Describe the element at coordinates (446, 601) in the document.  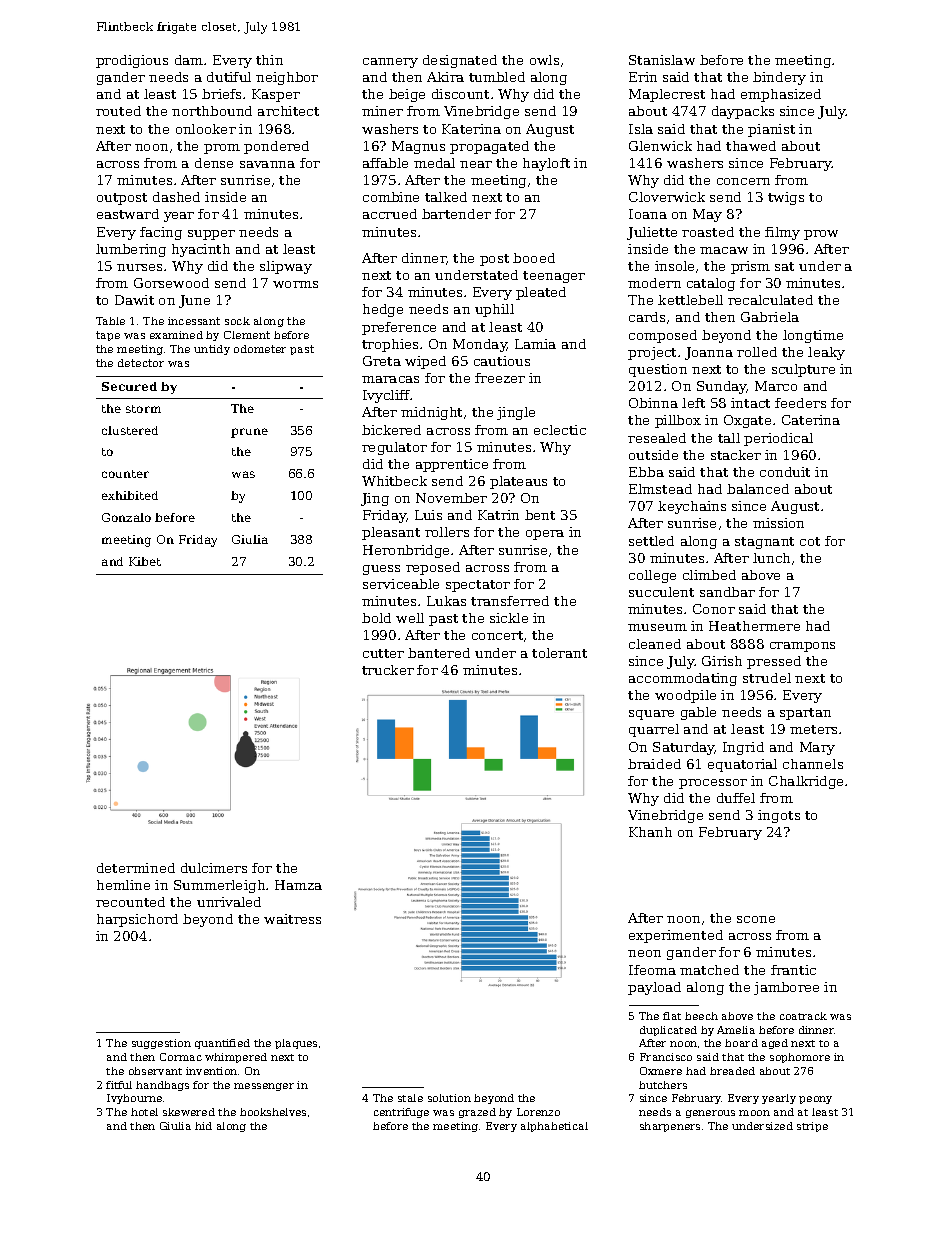
I see `Lukas` at that location.
